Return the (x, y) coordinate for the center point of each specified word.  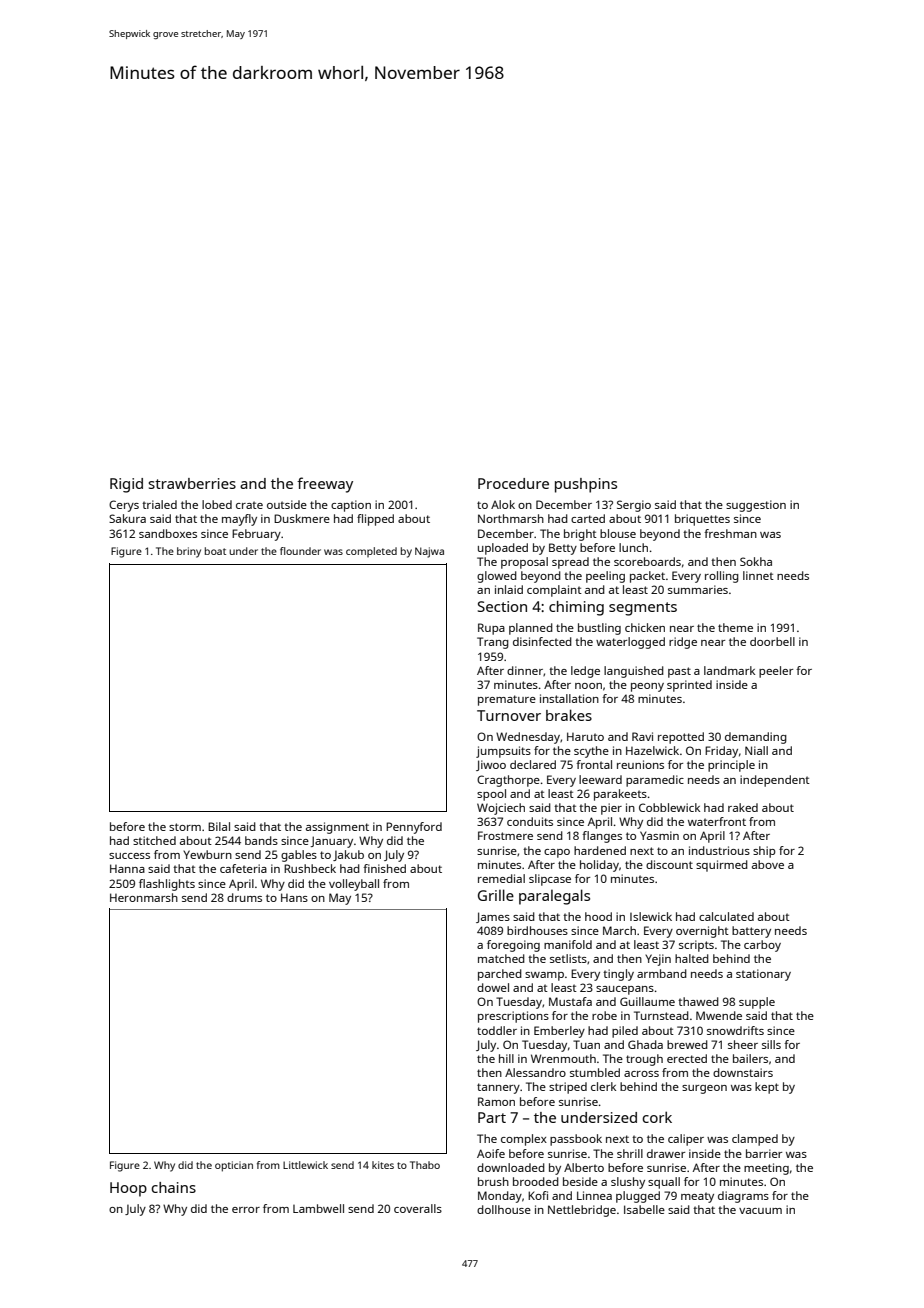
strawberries (192, 483)
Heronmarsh (144, 897)
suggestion (756, 506)
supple (757, 1003)
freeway (325, 485)
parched (500, 975)
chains (173, 1187)
